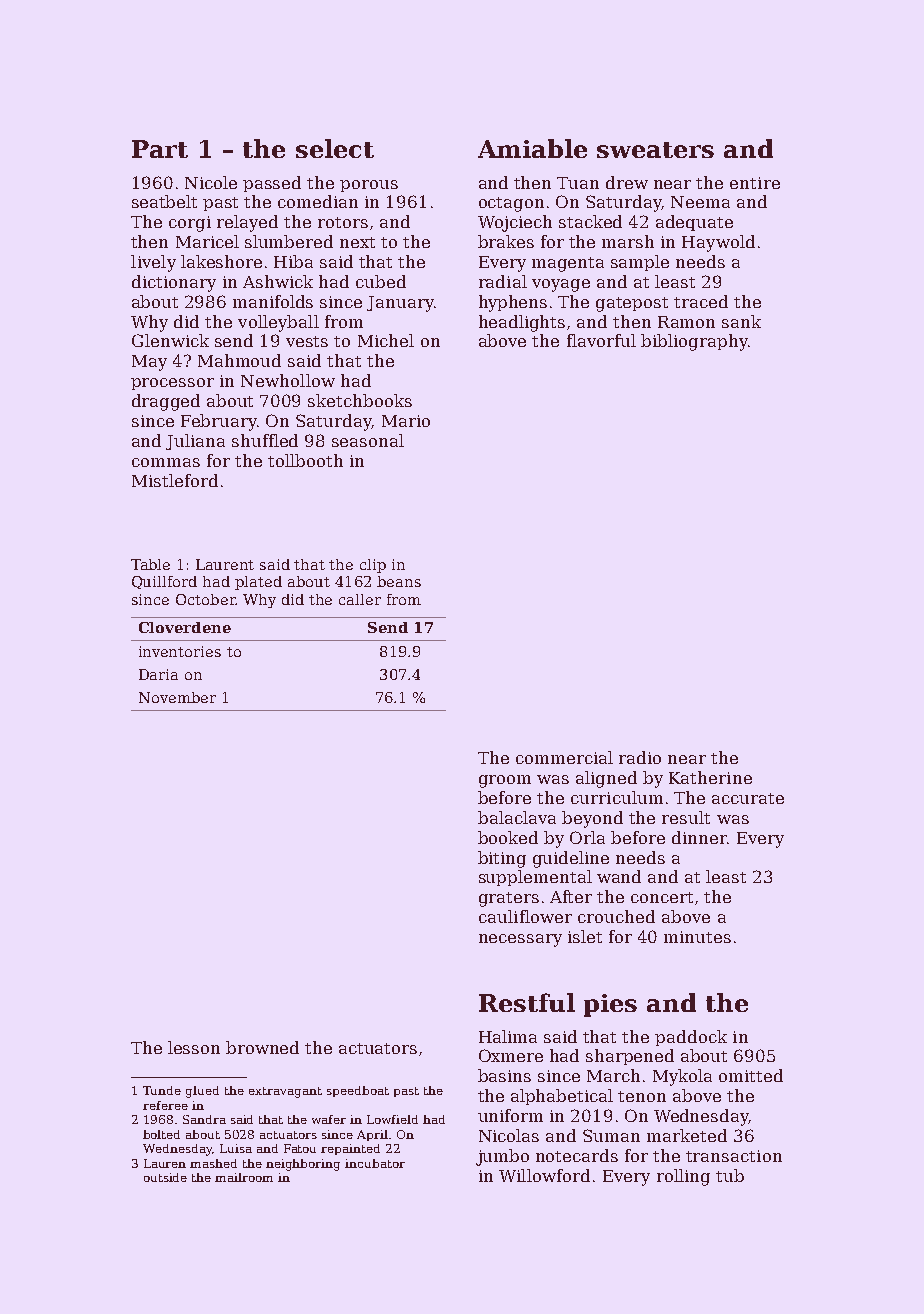 This screenshot has width=924, height=1314. I want to click on groom, so click(505, 781).
